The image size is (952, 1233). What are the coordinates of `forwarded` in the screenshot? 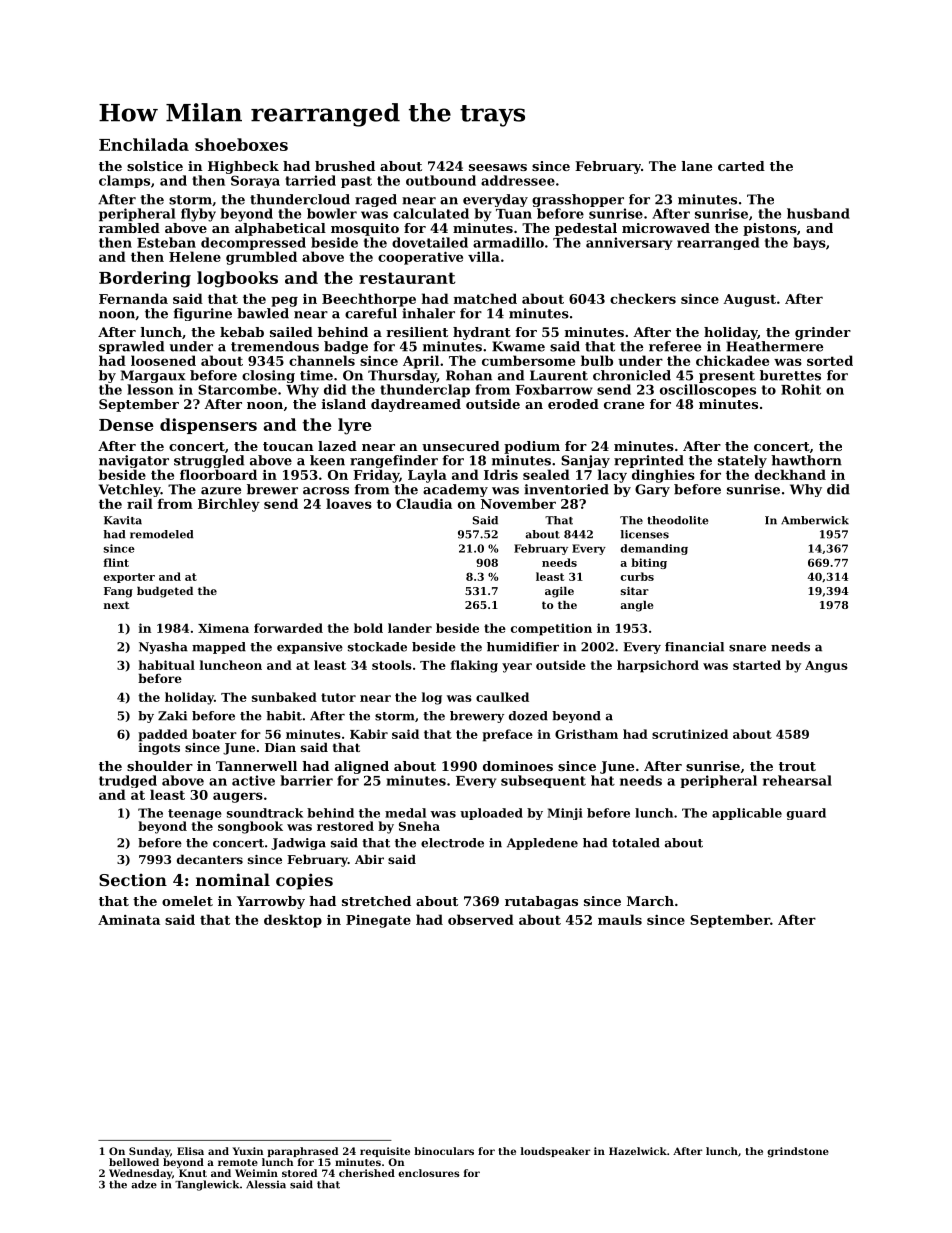 It's located at (288, 628).
